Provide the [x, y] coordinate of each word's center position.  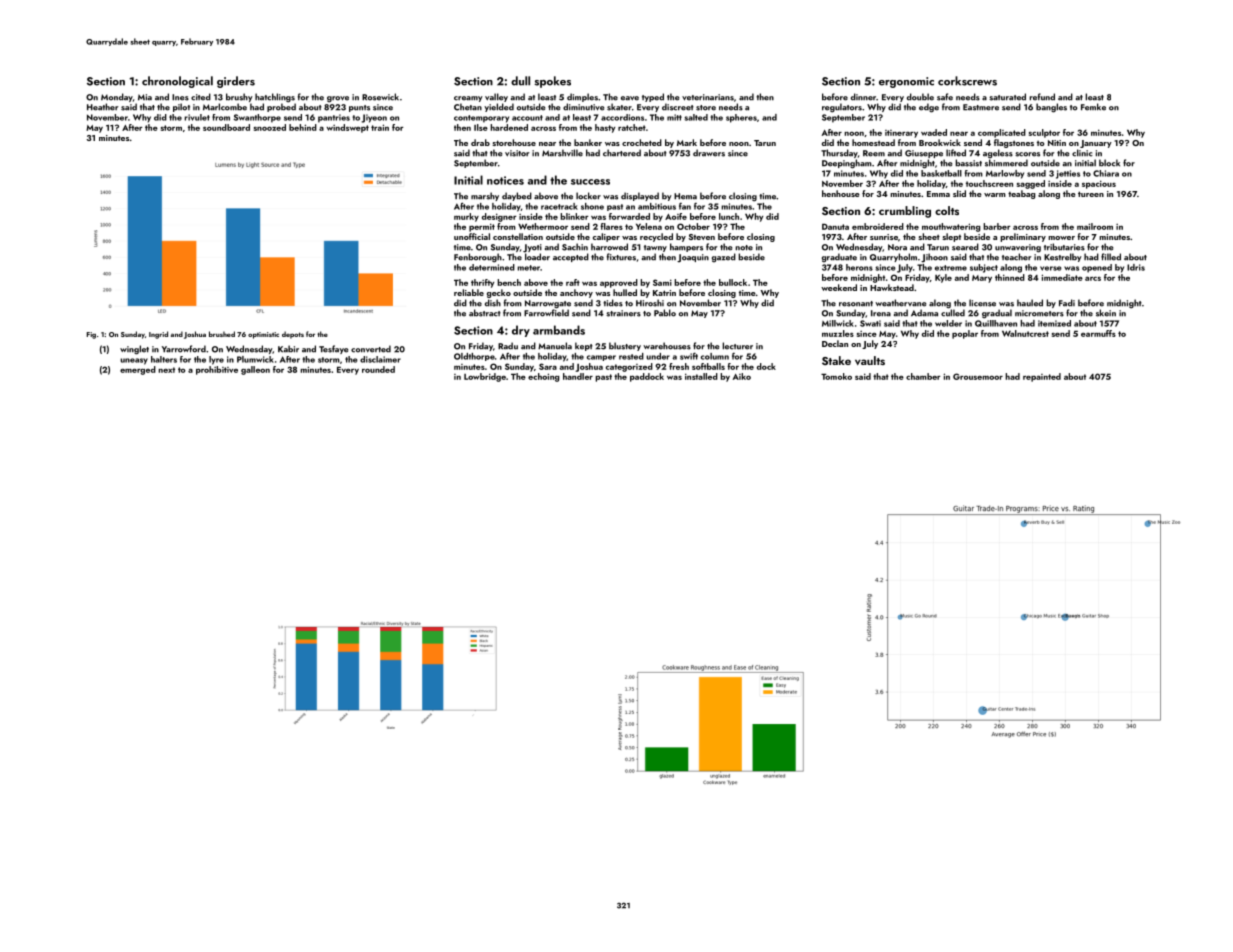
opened [1097, 268]
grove [338, 99]
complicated [1002, 133]
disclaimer [380, 359]
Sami [662, 282]
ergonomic [906, 82]
